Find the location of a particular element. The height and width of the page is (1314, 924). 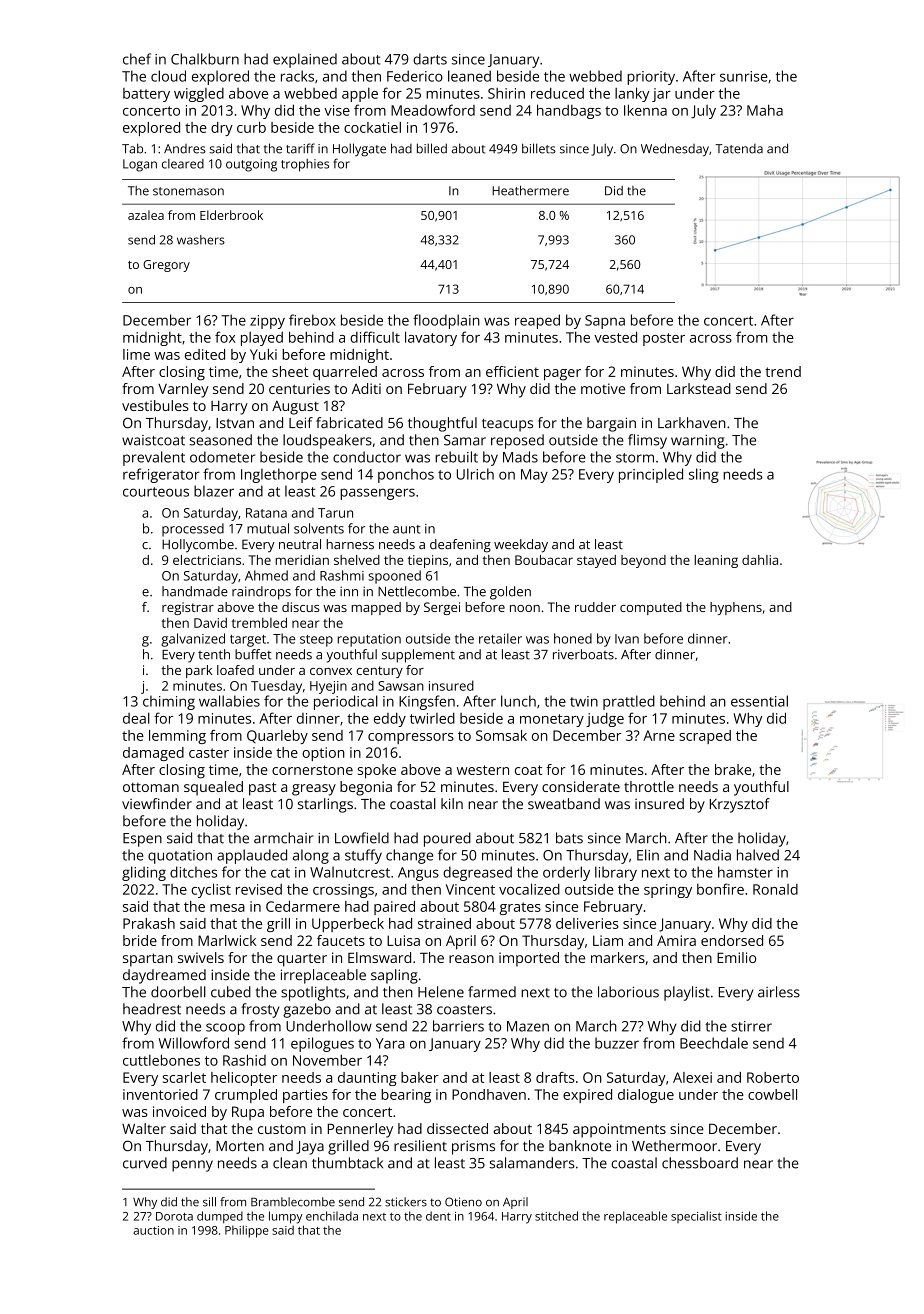

prattled is located at coordinates (629, 702).
